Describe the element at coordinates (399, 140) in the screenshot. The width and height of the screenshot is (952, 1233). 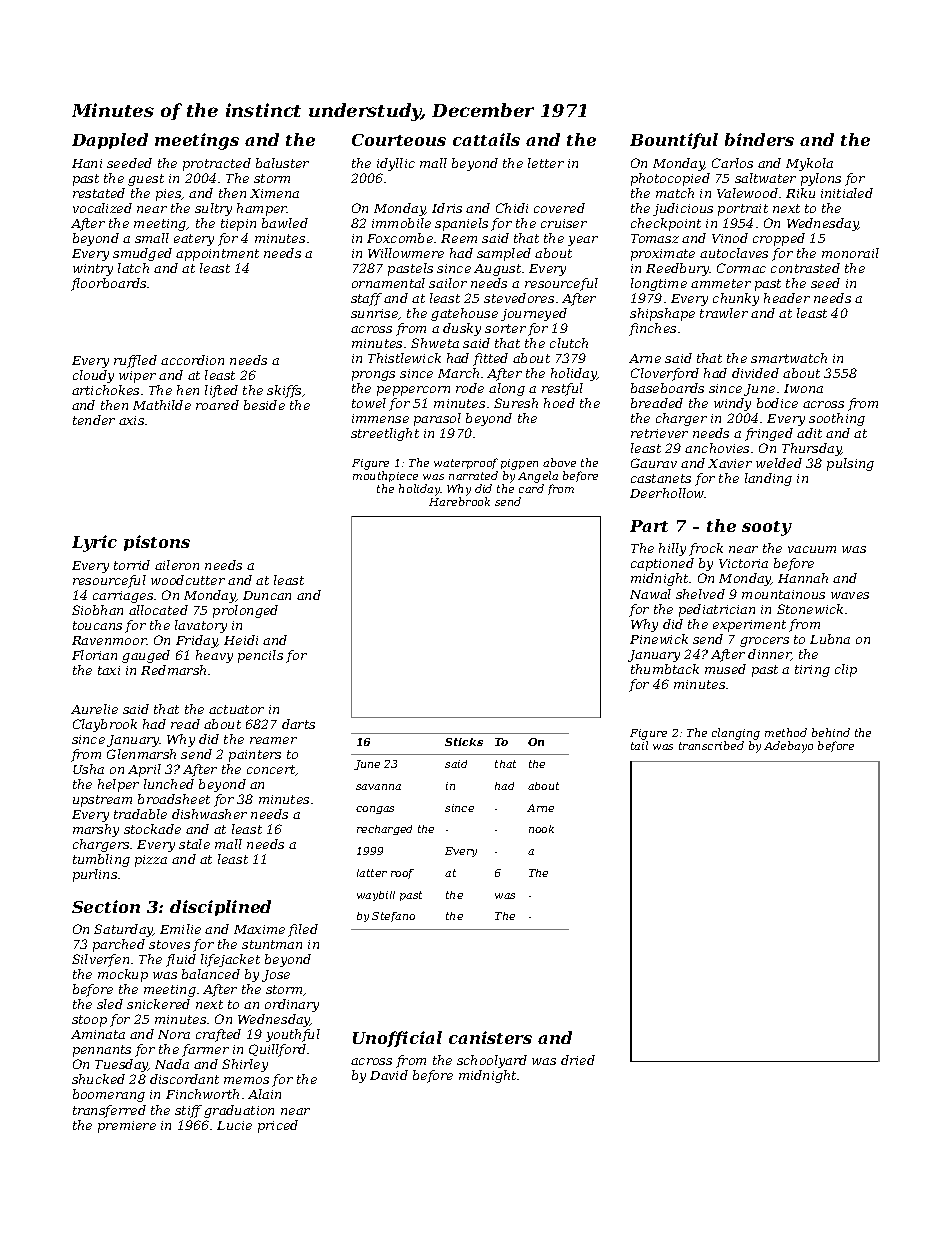
I see `Courteous` at that location.
